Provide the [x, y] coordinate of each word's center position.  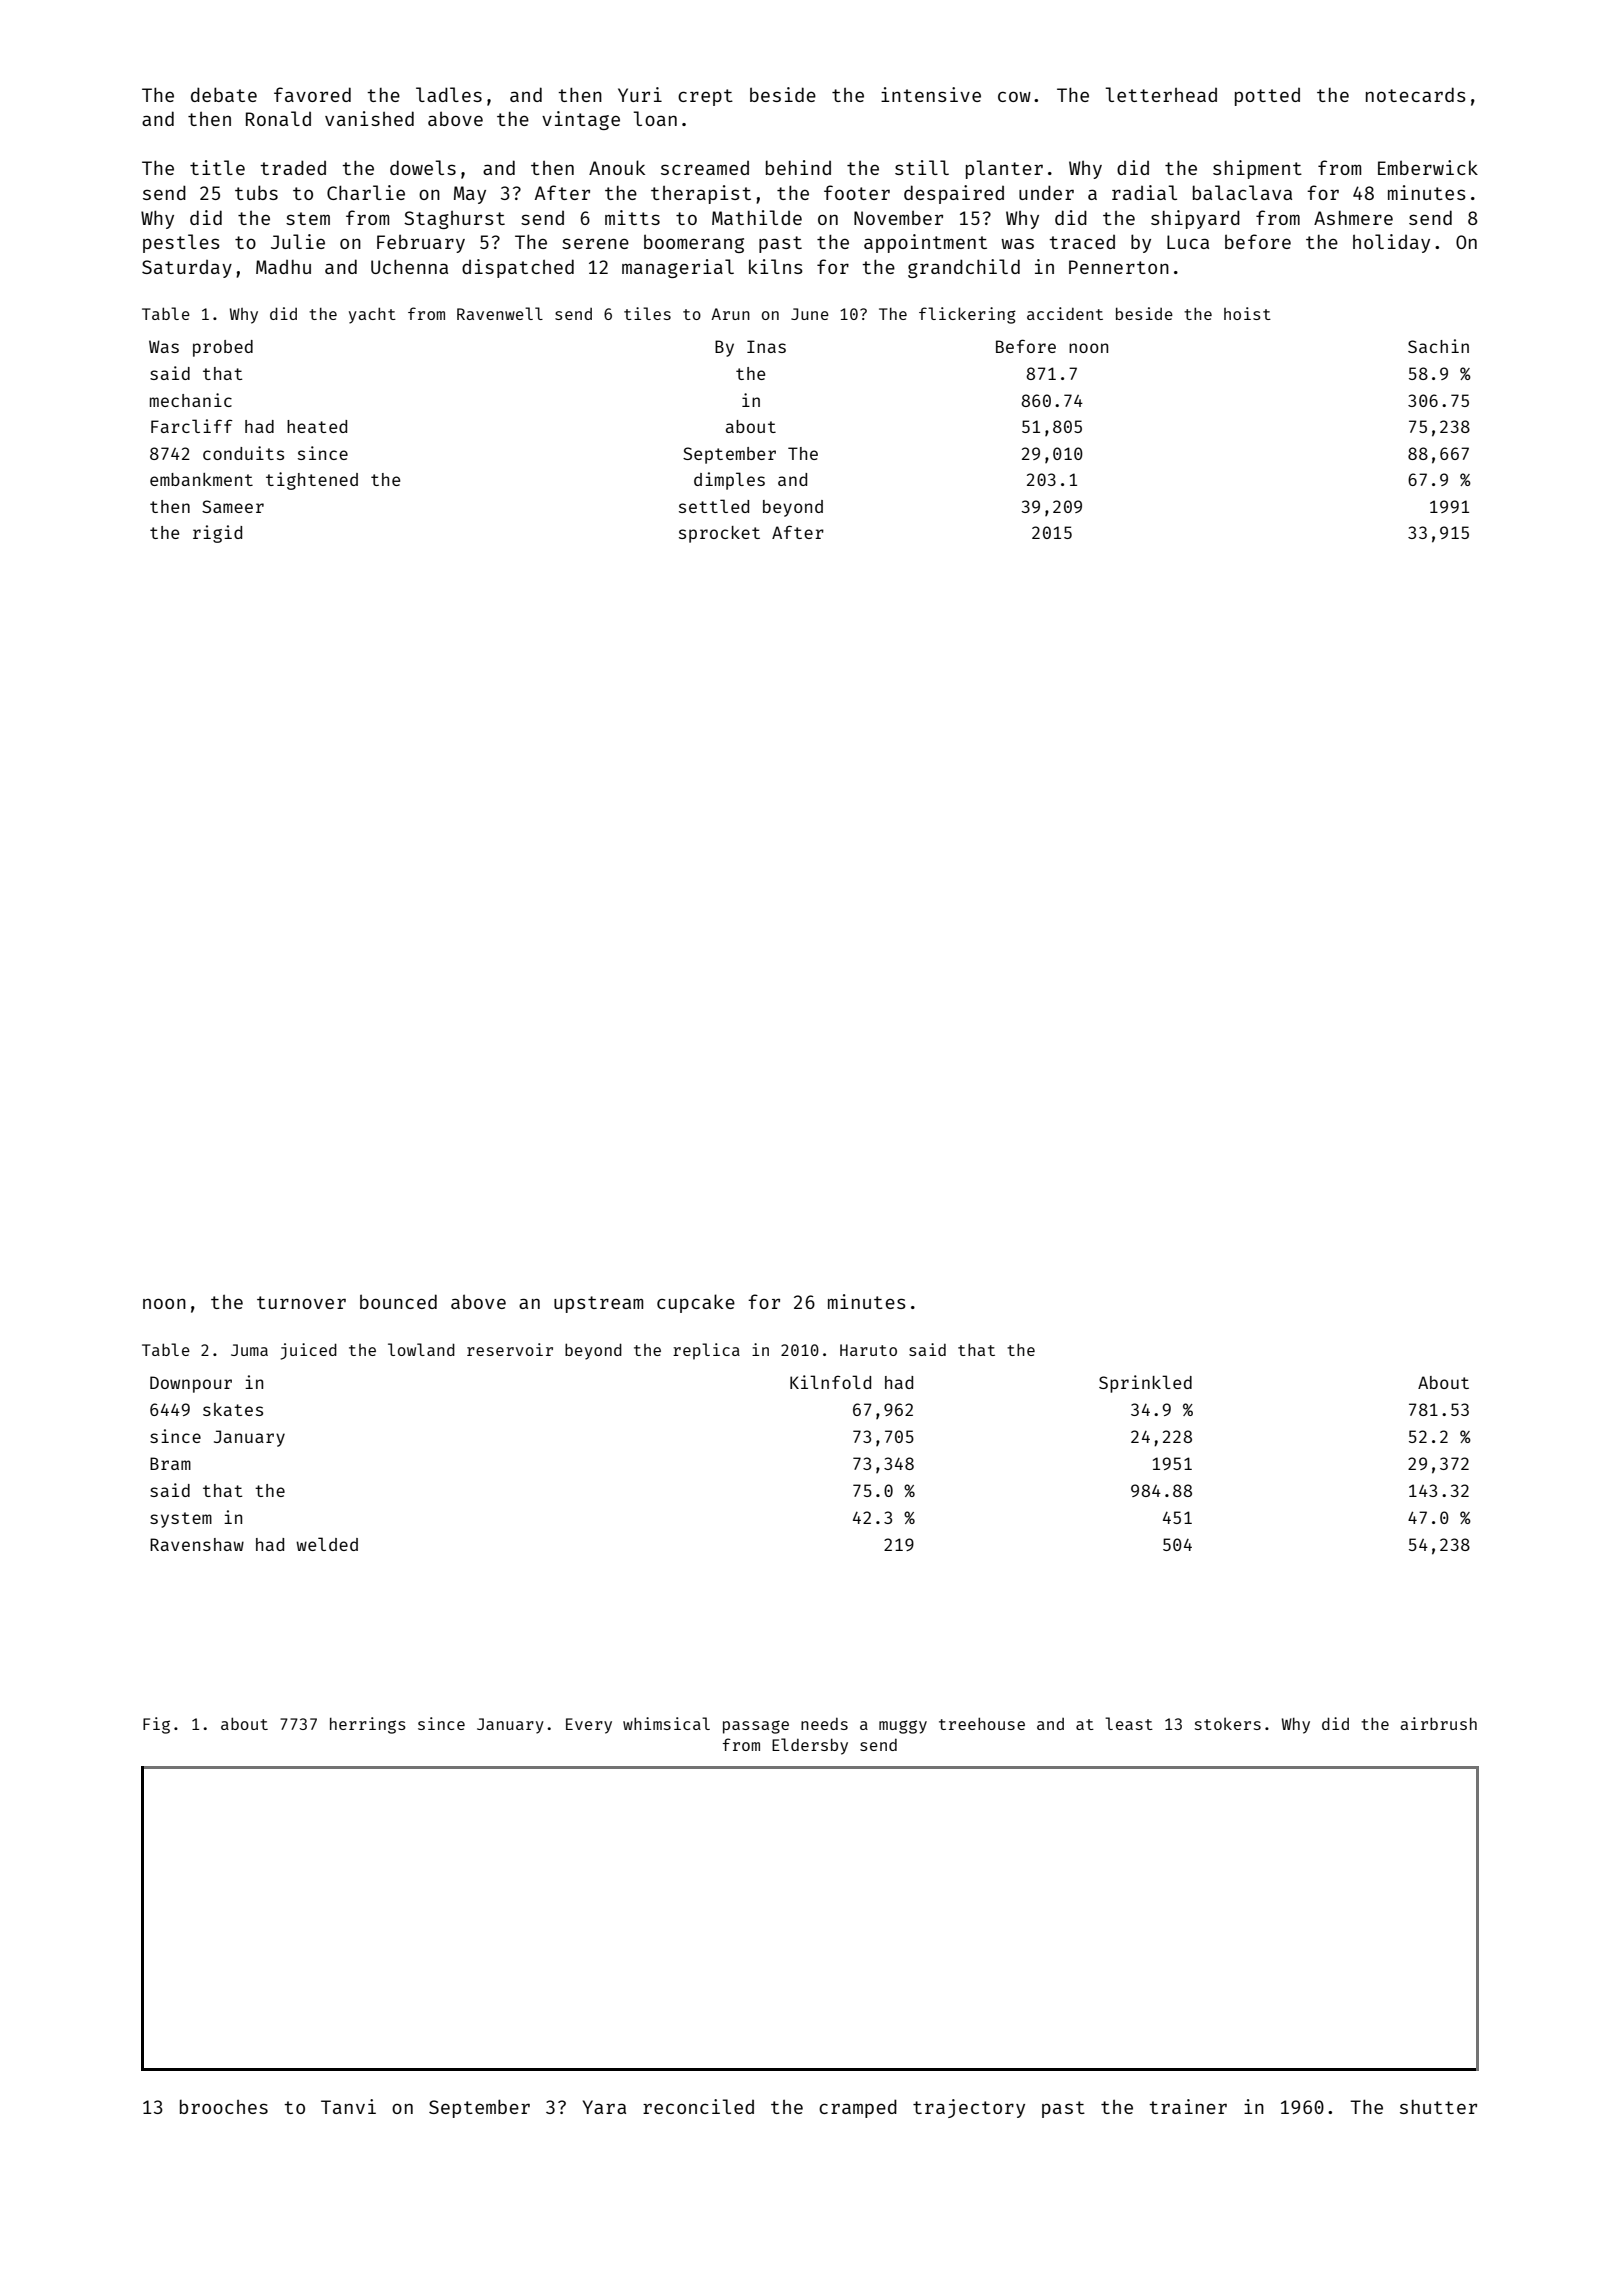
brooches [224, 2106]
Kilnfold [830, 1382]
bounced [398, 1301]
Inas [766, 346]
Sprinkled [1145, 1384]
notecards [1416, 94]
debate [224, 94]
